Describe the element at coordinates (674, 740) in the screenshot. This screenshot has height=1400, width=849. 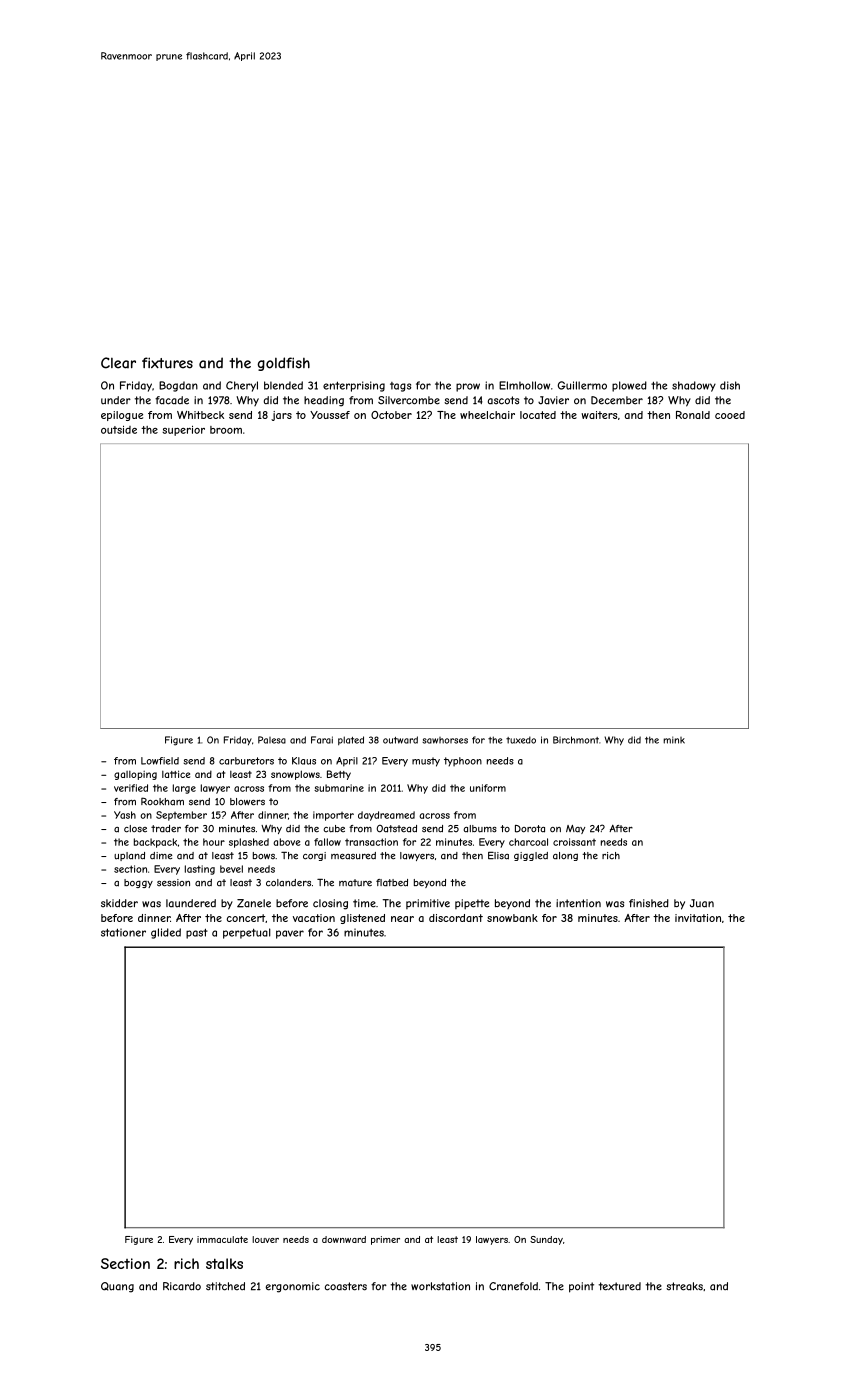
I see `mink` at that location.
